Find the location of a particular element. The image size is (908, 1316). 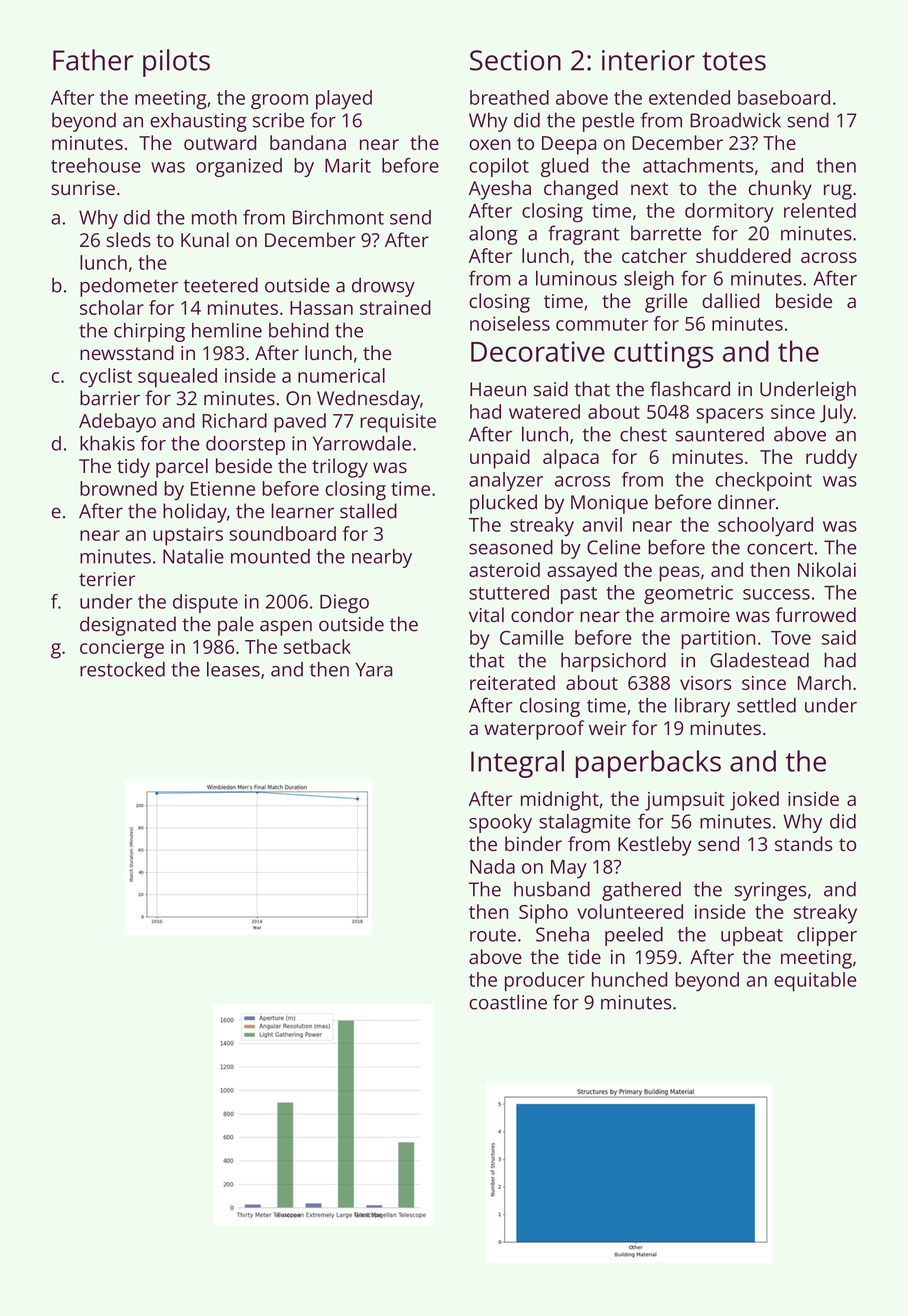

Section is located at coordinates (515, 60).
